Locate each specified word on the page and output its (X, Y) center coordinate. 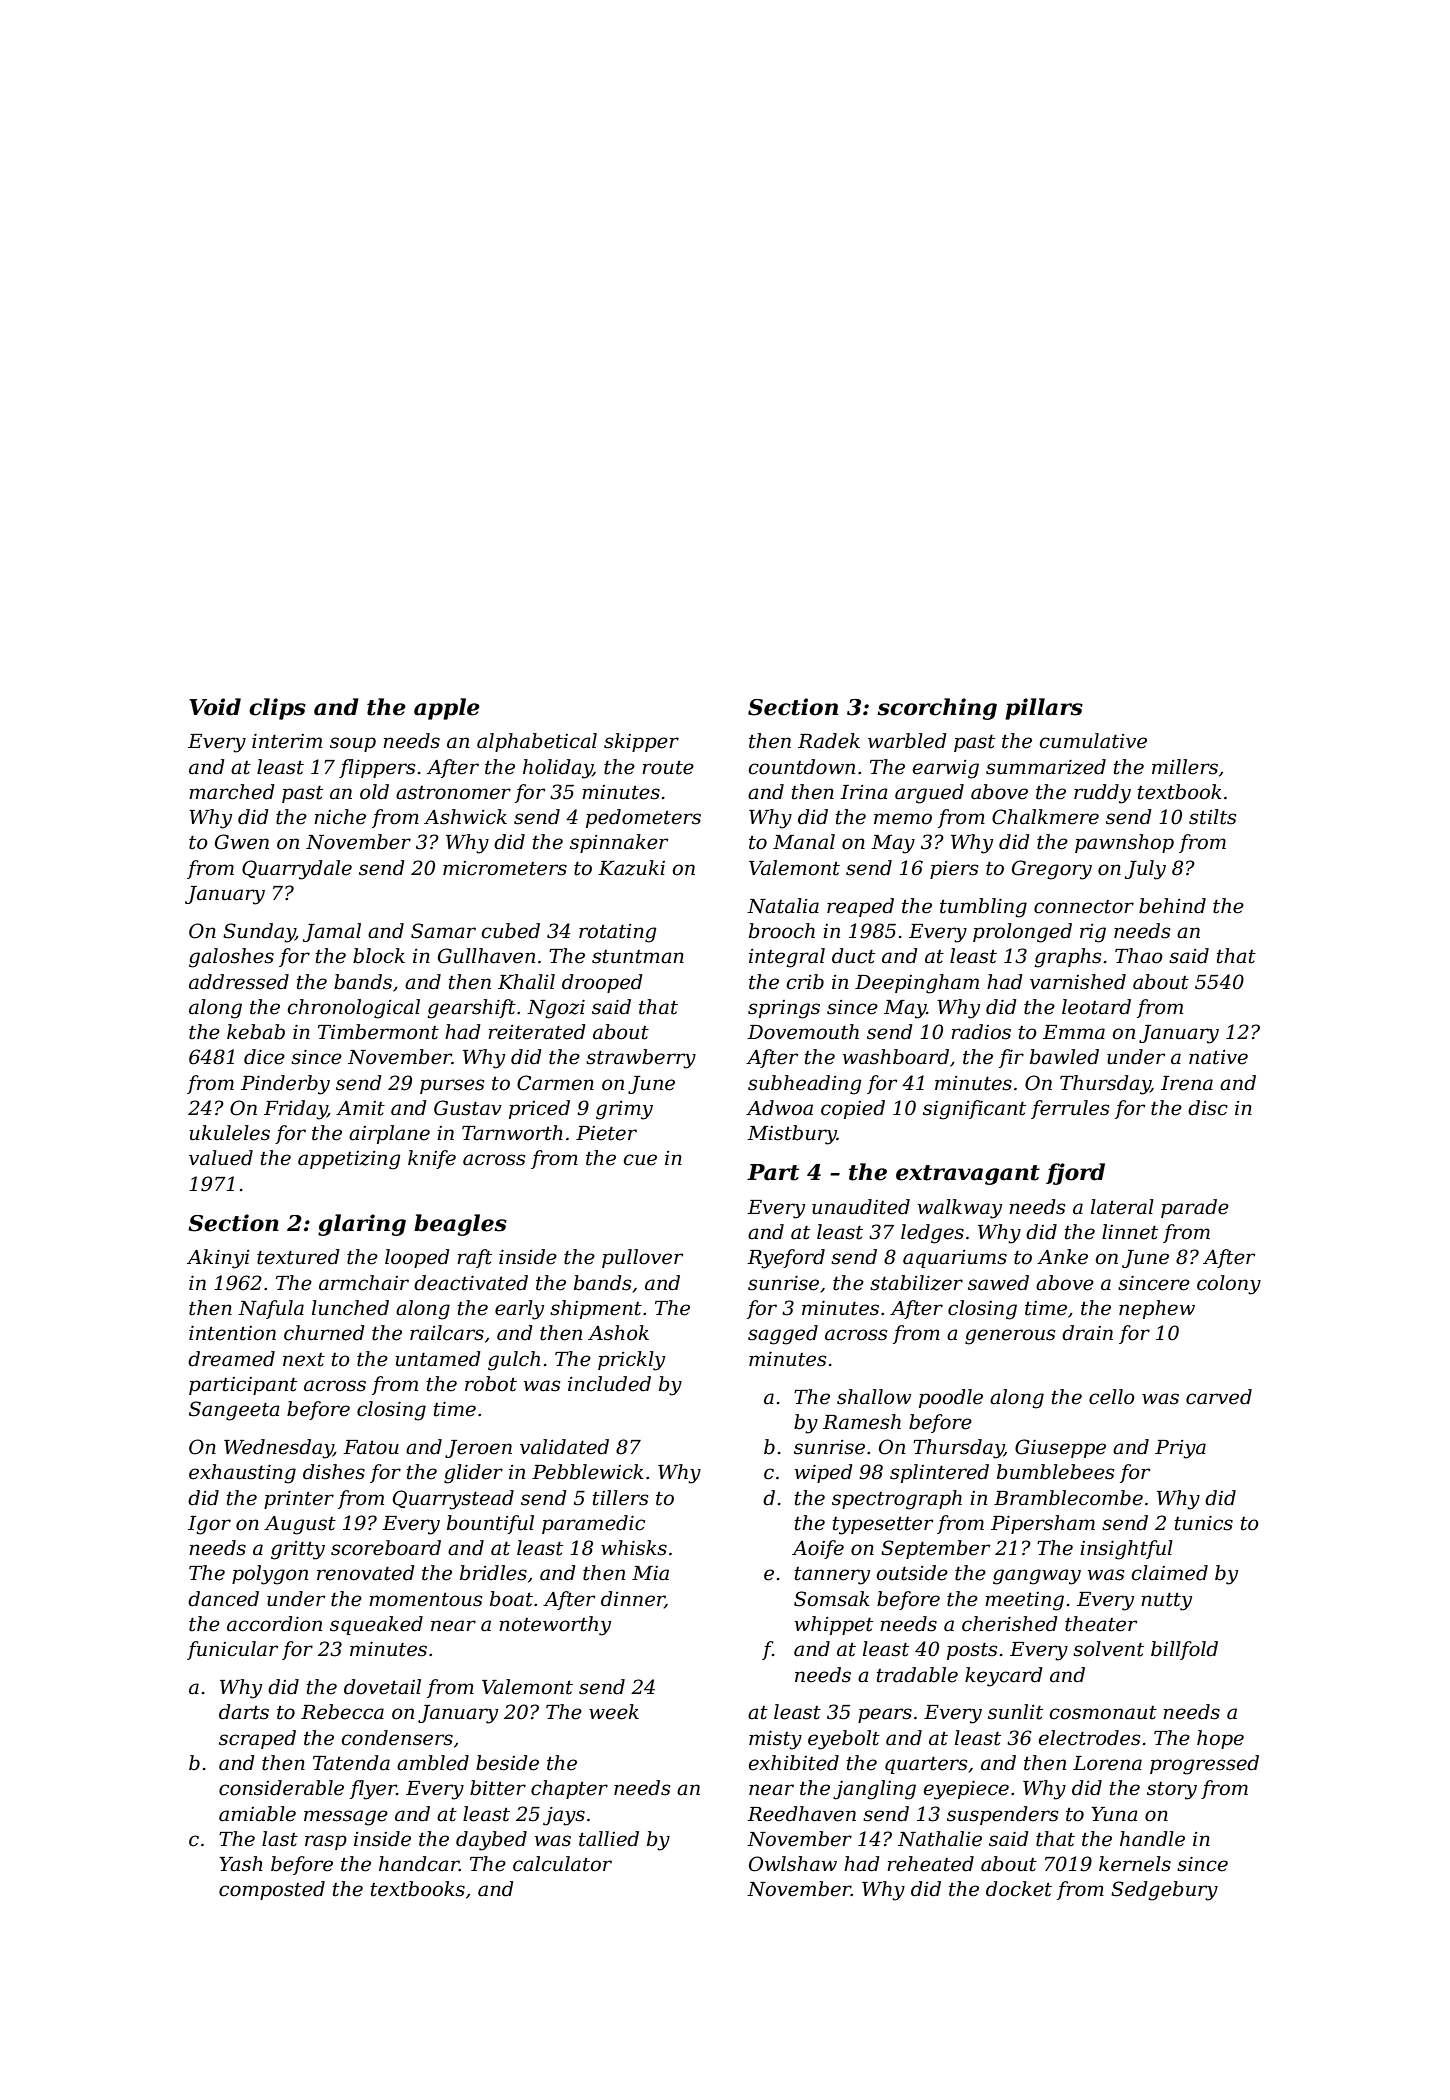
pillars (1044, 709)
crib (805, 982)
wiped (824, 1473)
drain (1087, 1333)
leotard (1096, 1007)
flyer (373, 1790)
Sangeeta (234, 1411)
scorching (937, 709)
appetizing (349, 1160)
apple (447, 709)
